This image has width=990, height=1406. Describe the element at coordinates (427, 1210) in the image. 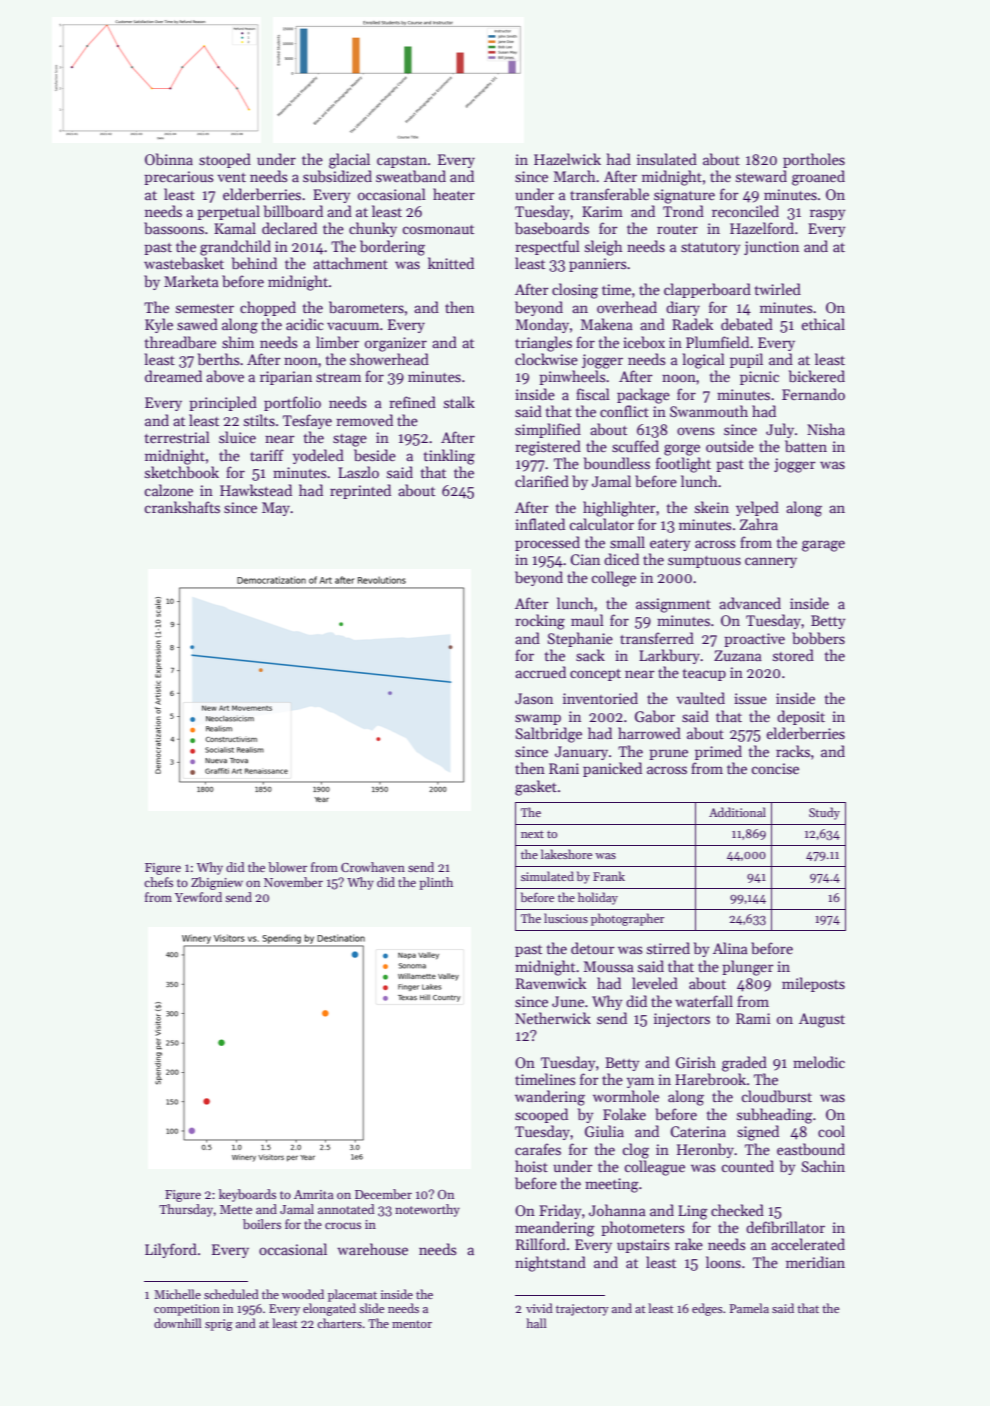

I see `noteworthy` at that location.
